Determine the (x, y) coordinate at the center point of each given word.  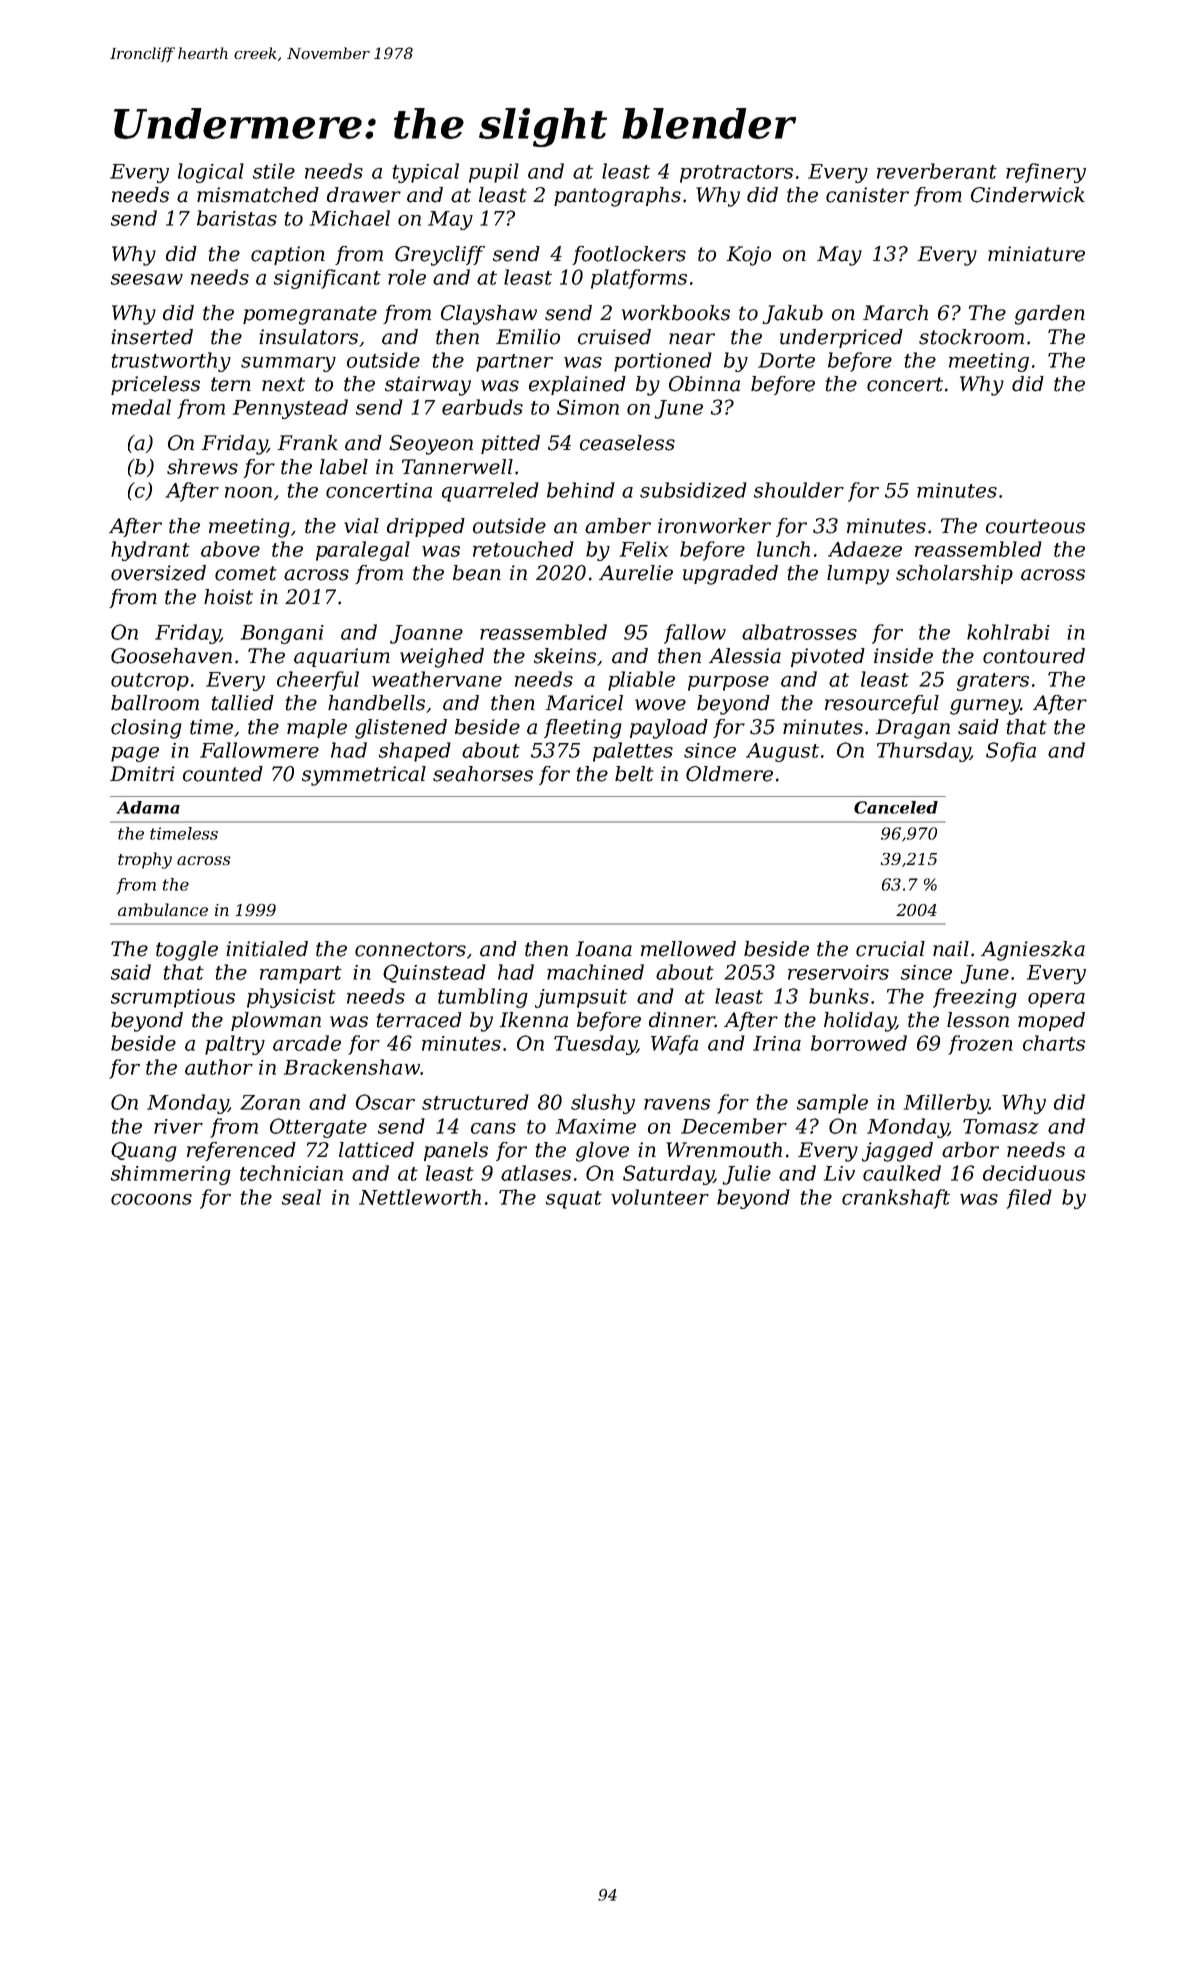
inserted (152, 337)
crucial (890, 949)
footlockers (629, 255)
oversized (158, 573)
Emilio (528, 337)
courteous (1035, 526)
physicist (291, 998)
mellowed (688, 949)
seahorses (483, 774)
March (895, 313)
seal (301, 1197)
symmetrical (364, 776)
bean (477, 573)
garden (1050, 315)
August (782, 752)
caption (288, 255)
